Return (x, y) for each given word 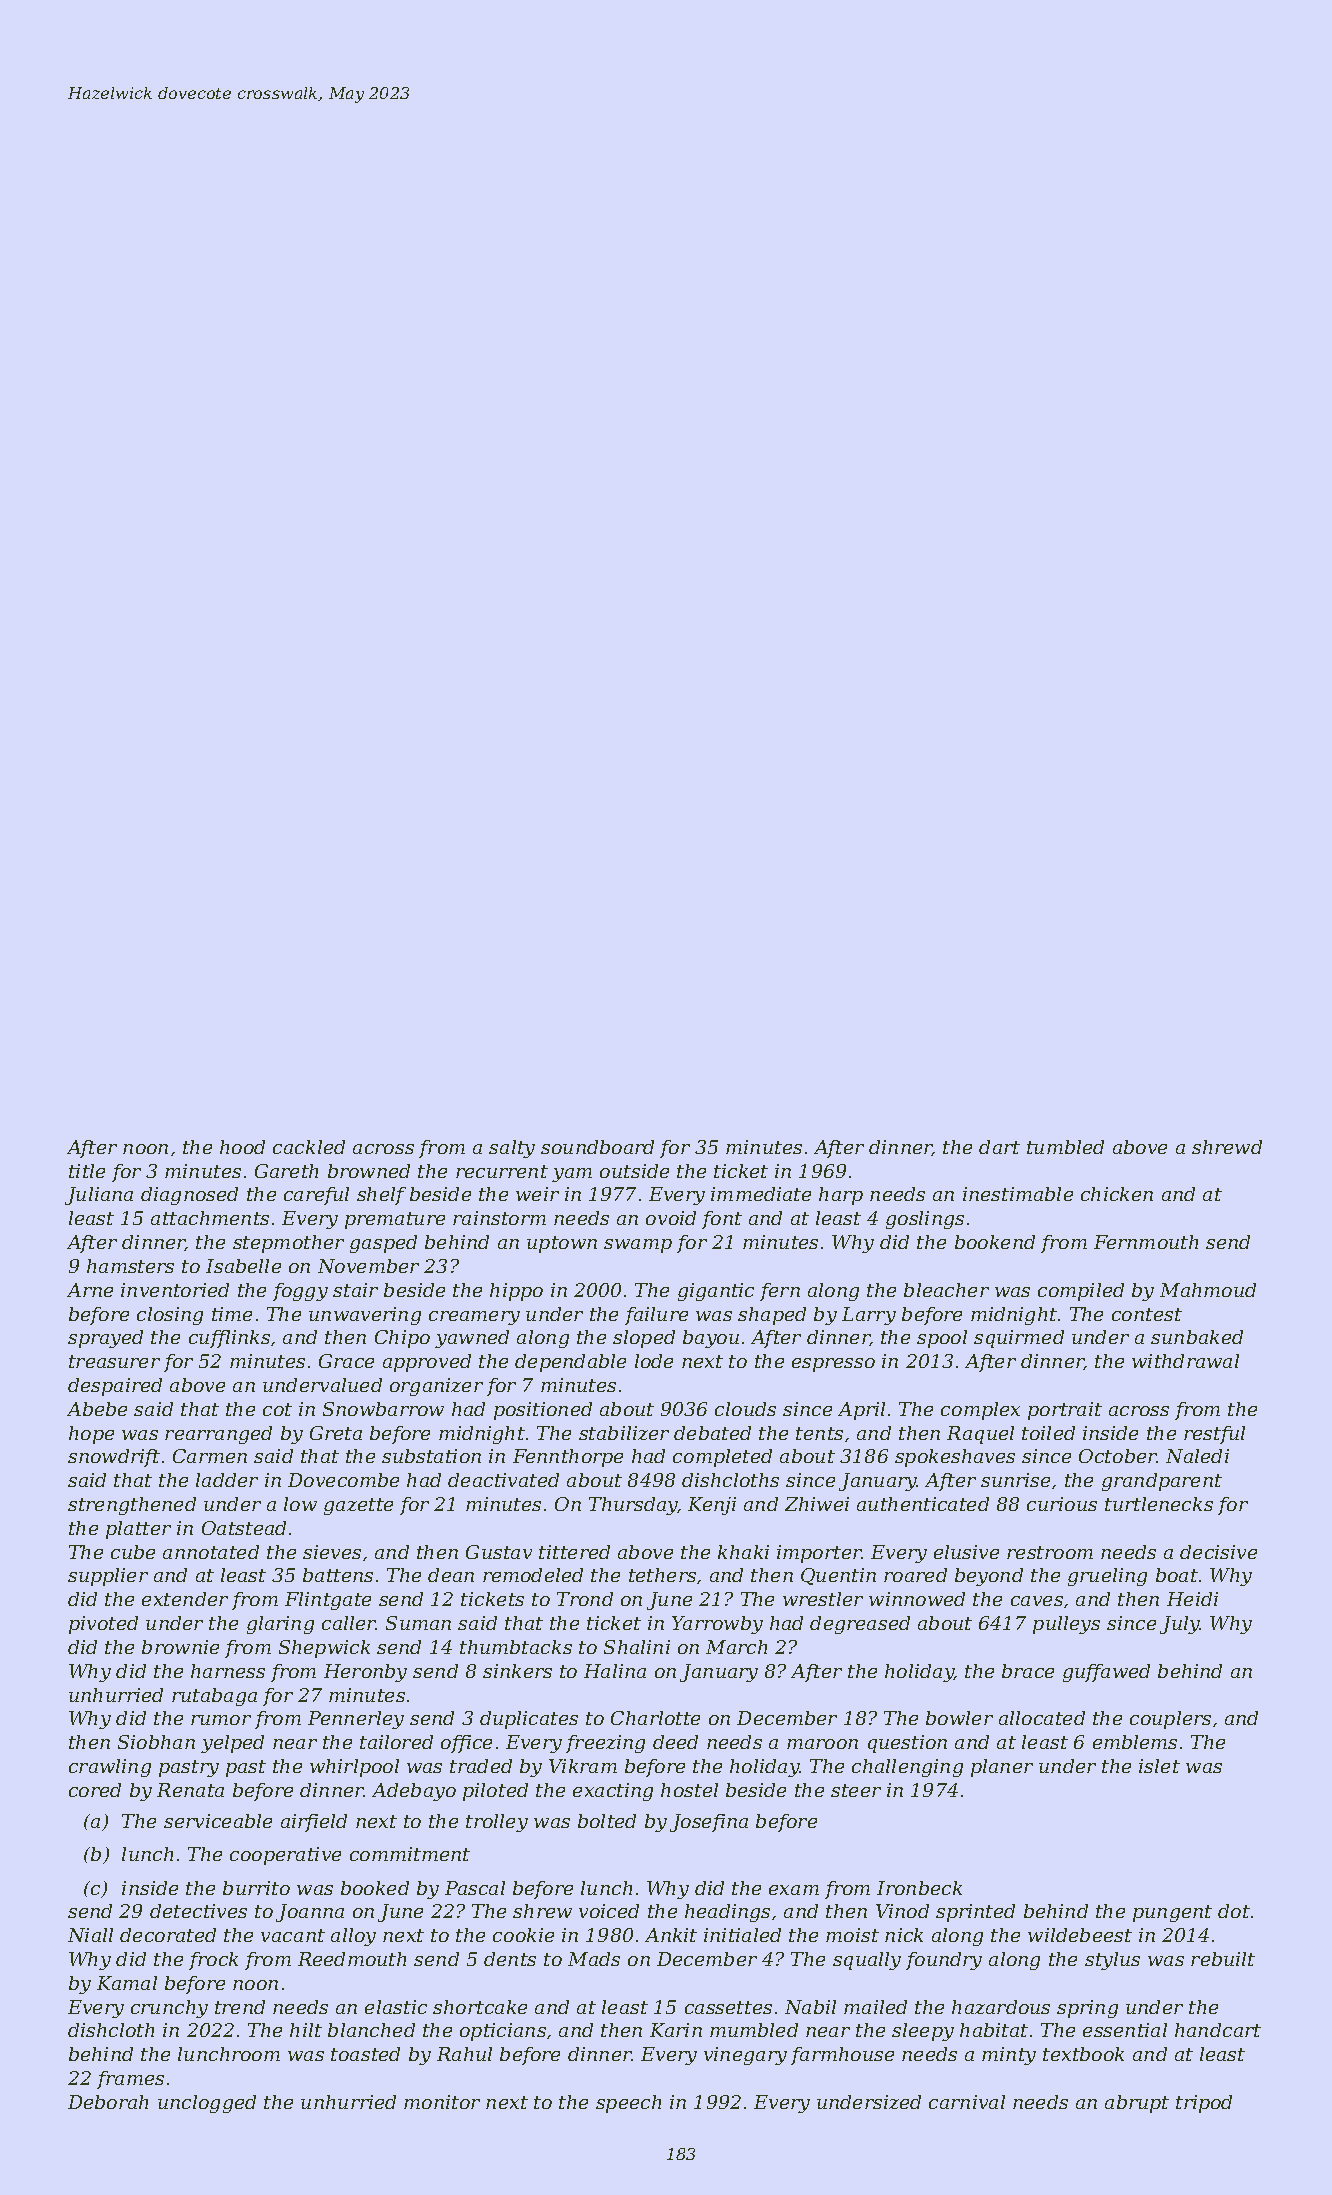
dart (999, 1147)
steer (856, 1790)
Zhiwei (817, 1504)
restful (1214, 1435)
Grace (346, 1361)
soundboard (597, 1147)
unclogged (207, 2104)
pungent (1172, 1913)
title (87, 1171)
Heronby (365, 1673)
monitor (442, 2102)
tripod (1204, 2104)
